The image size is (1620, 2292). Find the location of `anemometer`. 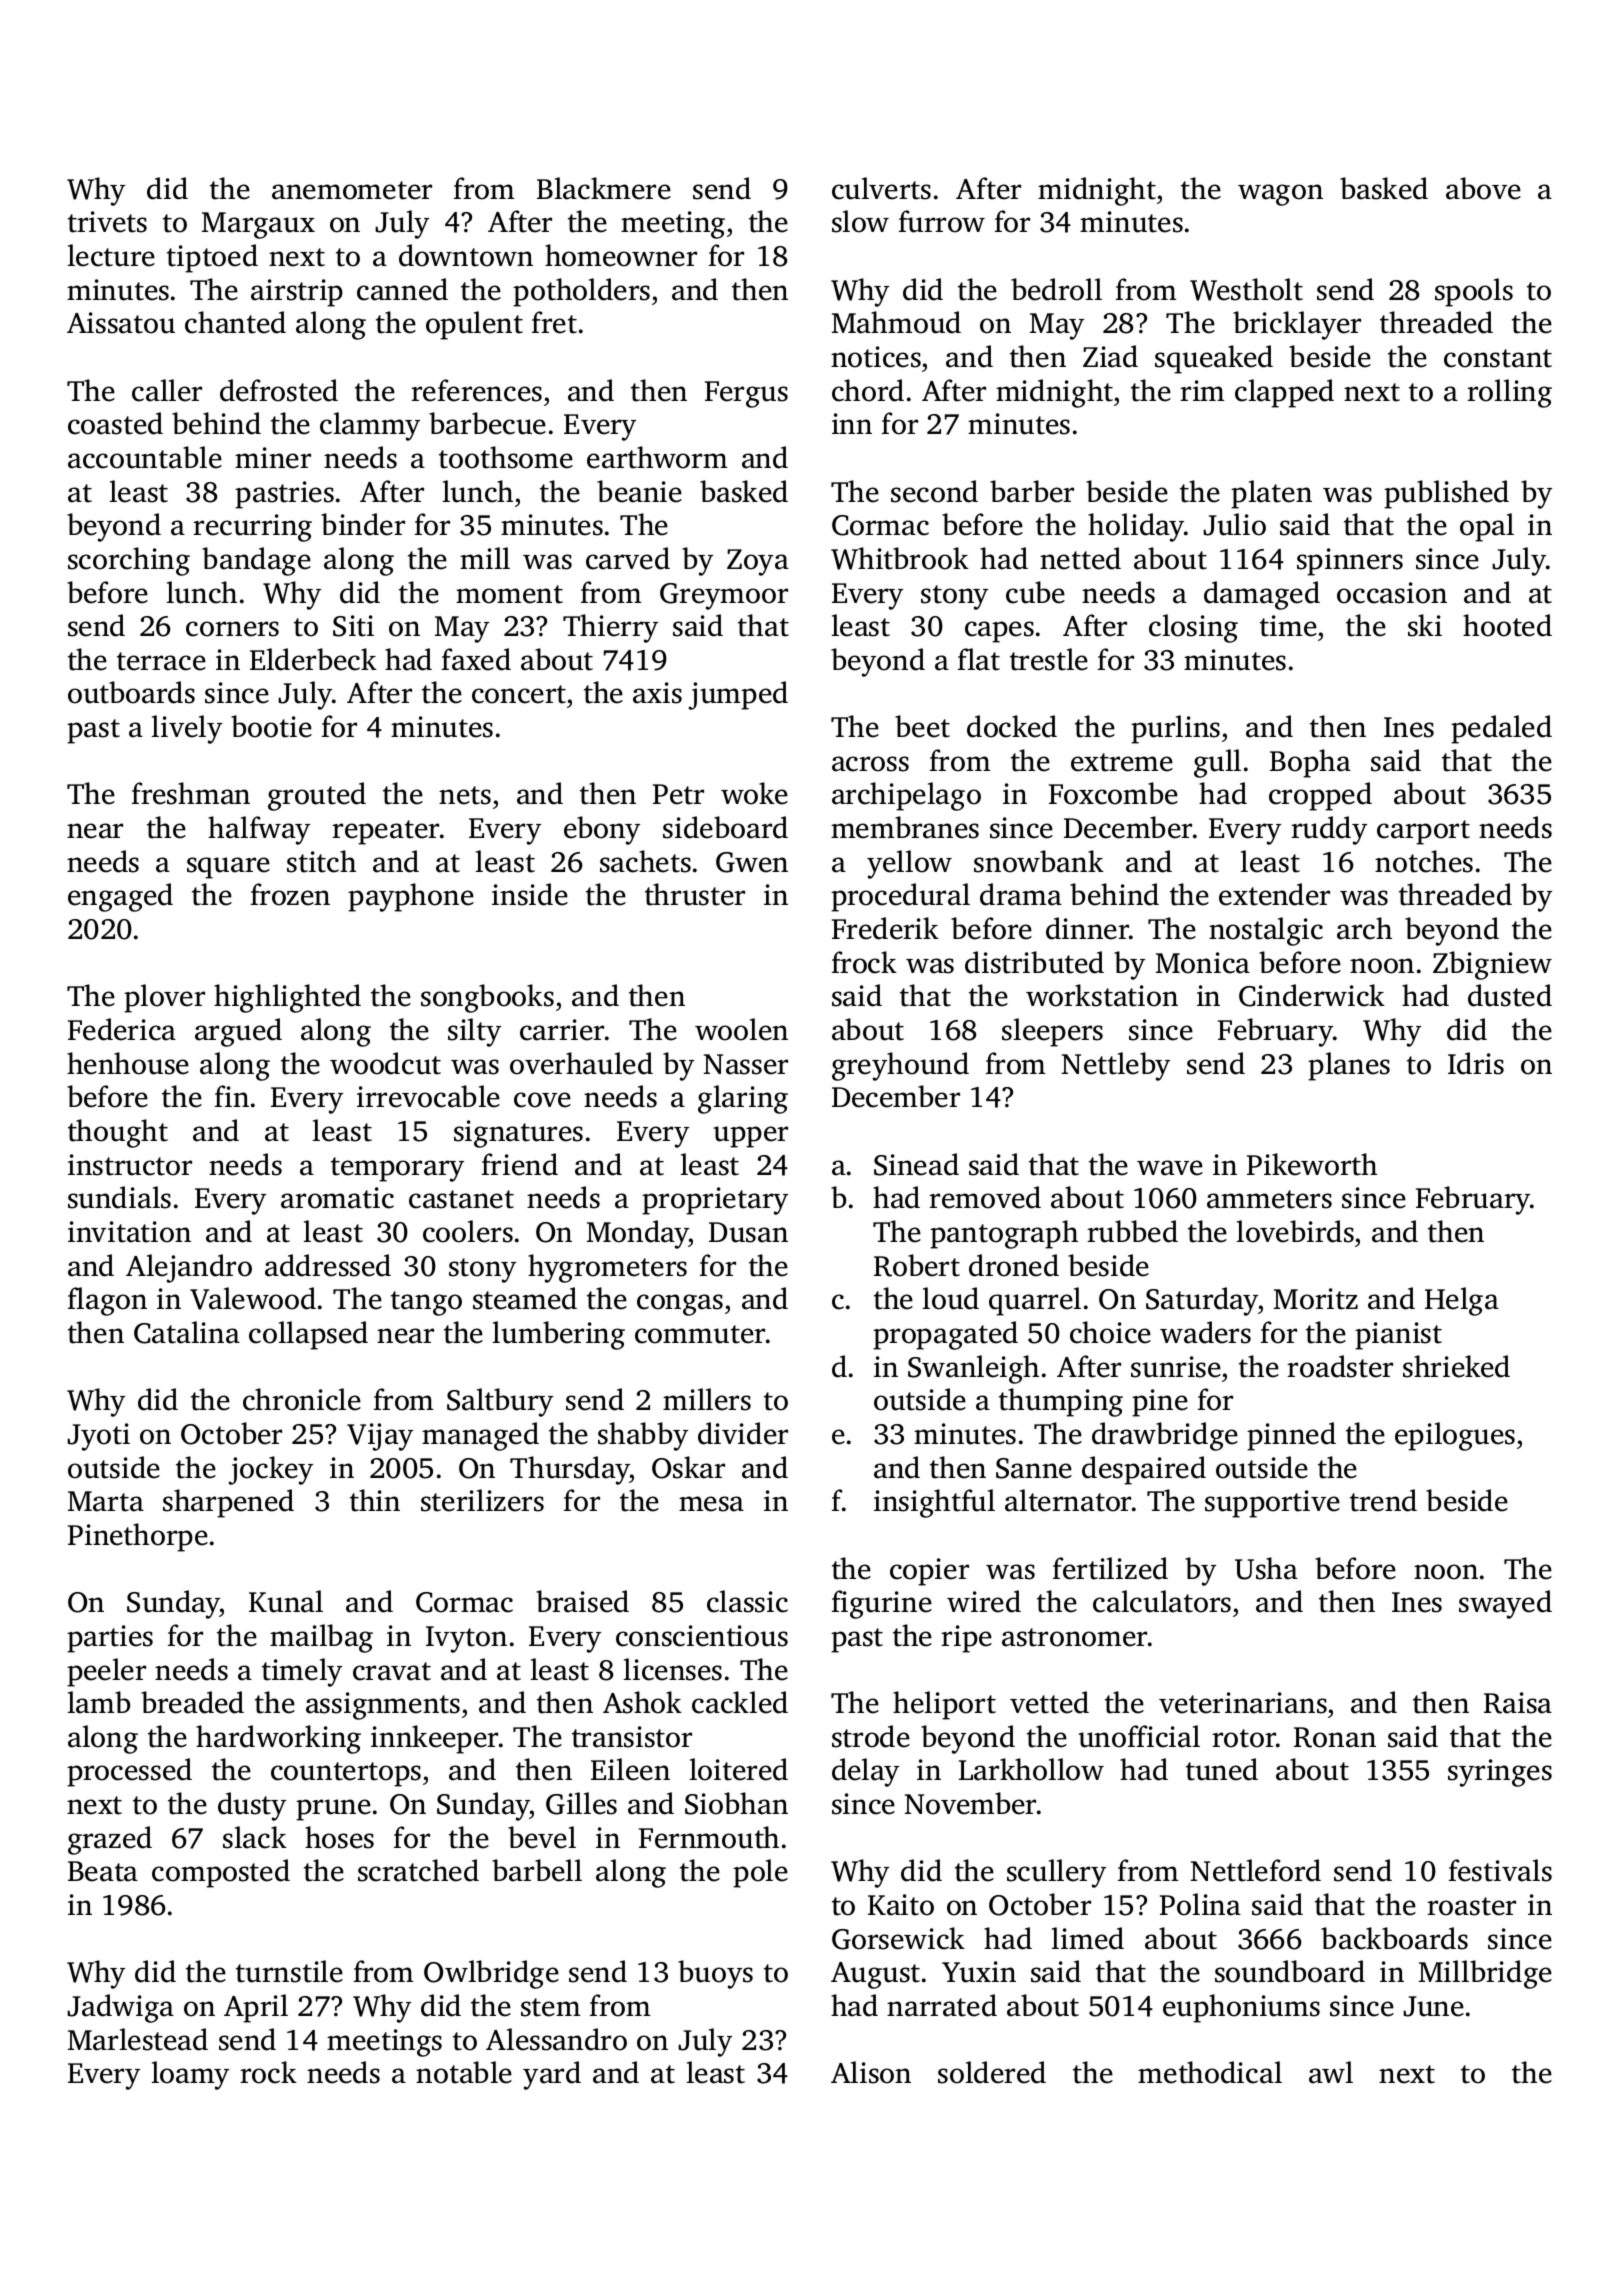

anemometer is located at coordinates (352, 190).
